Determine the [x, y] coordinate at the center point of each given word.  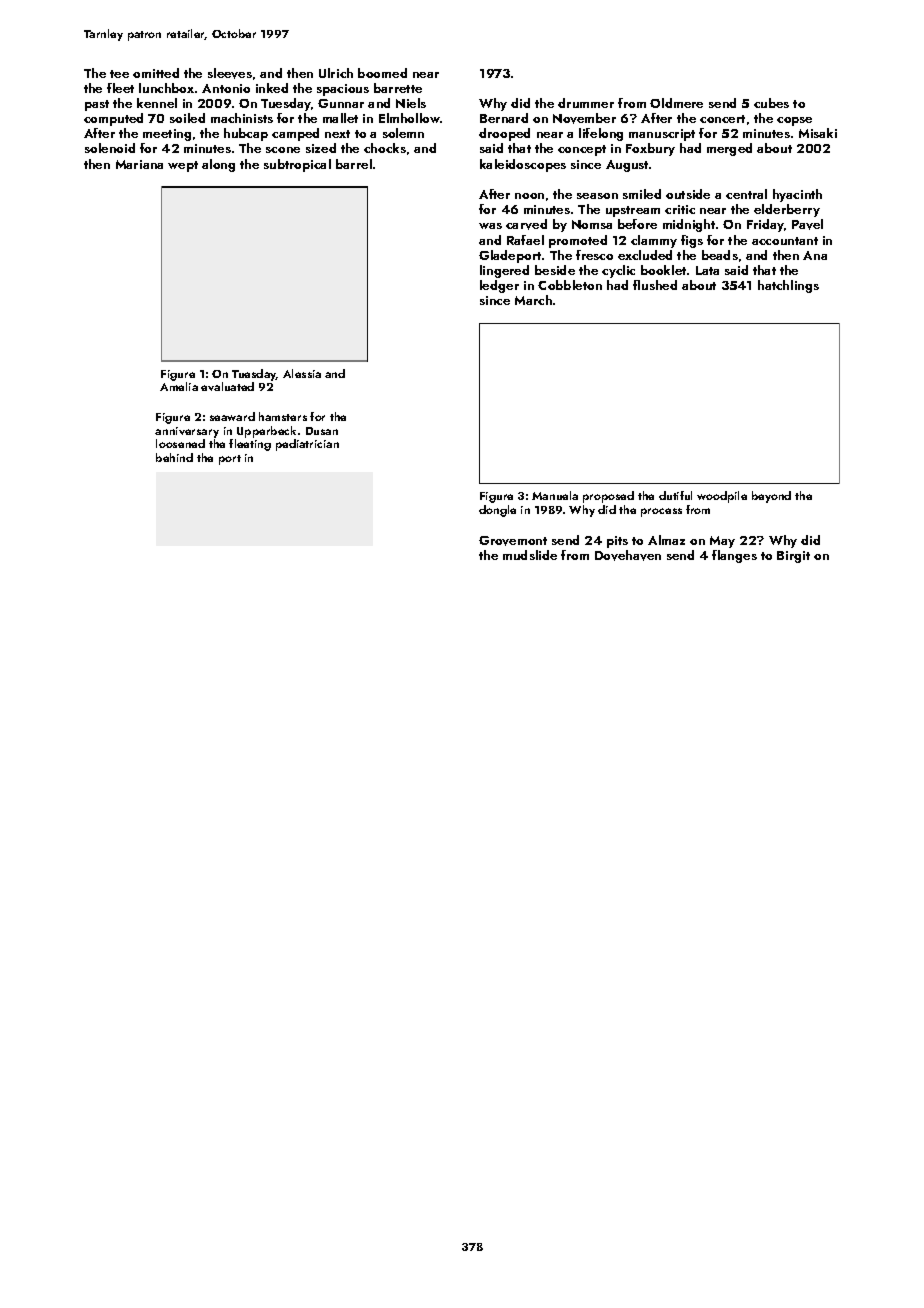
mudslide [530, 555]
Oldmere [676, 103]
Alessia [302, 373]
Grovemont [513, 541]
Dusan [322, 431]
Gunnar [341, 103]
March [533, 300]
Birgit [793, 557]
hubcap [246, 134]
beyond [771, 497]
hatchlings [788, 286]
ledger [499, 286]
